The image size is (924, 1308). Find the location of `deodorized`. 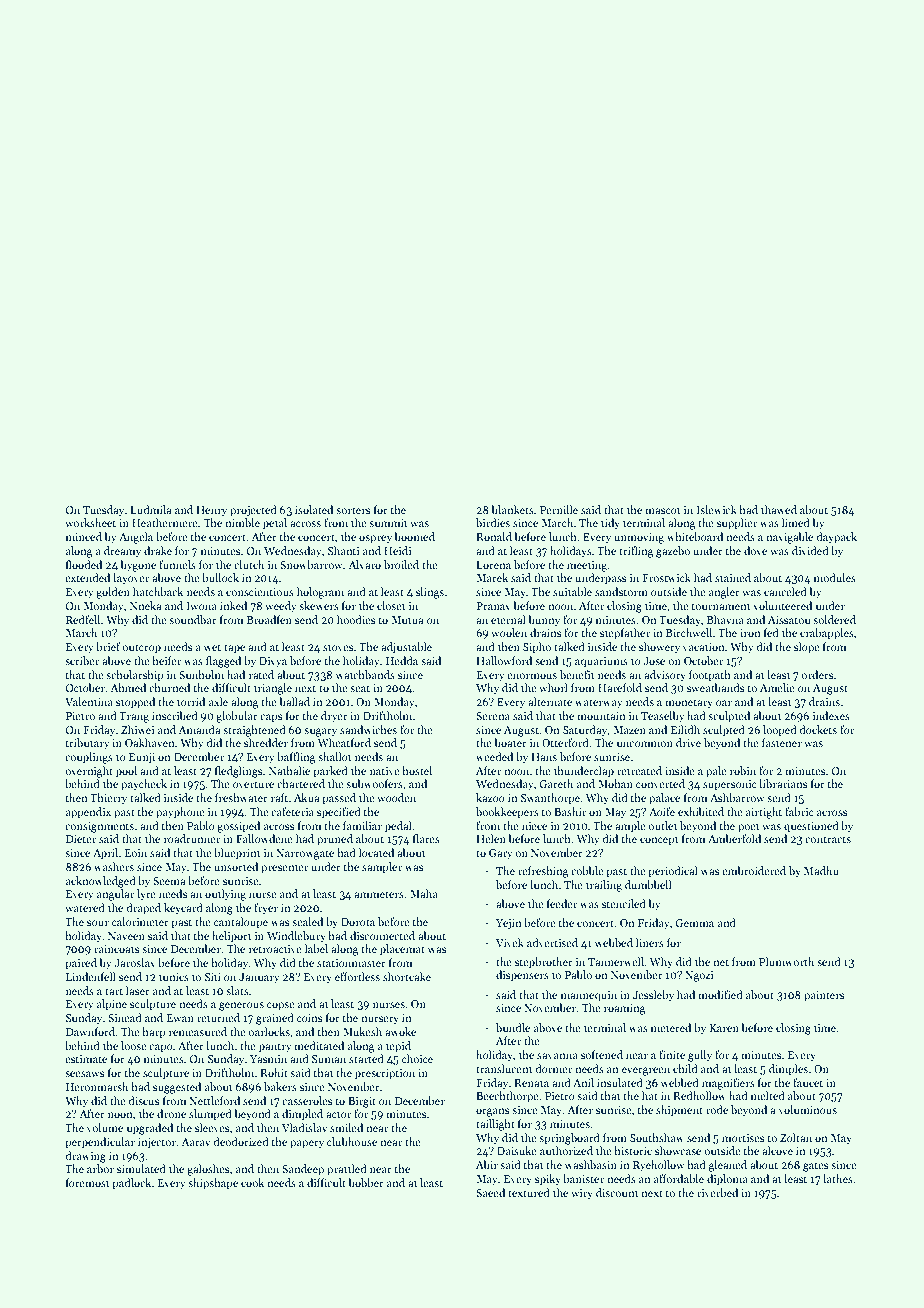

deodorized is located at coordinates (241, 1141).
